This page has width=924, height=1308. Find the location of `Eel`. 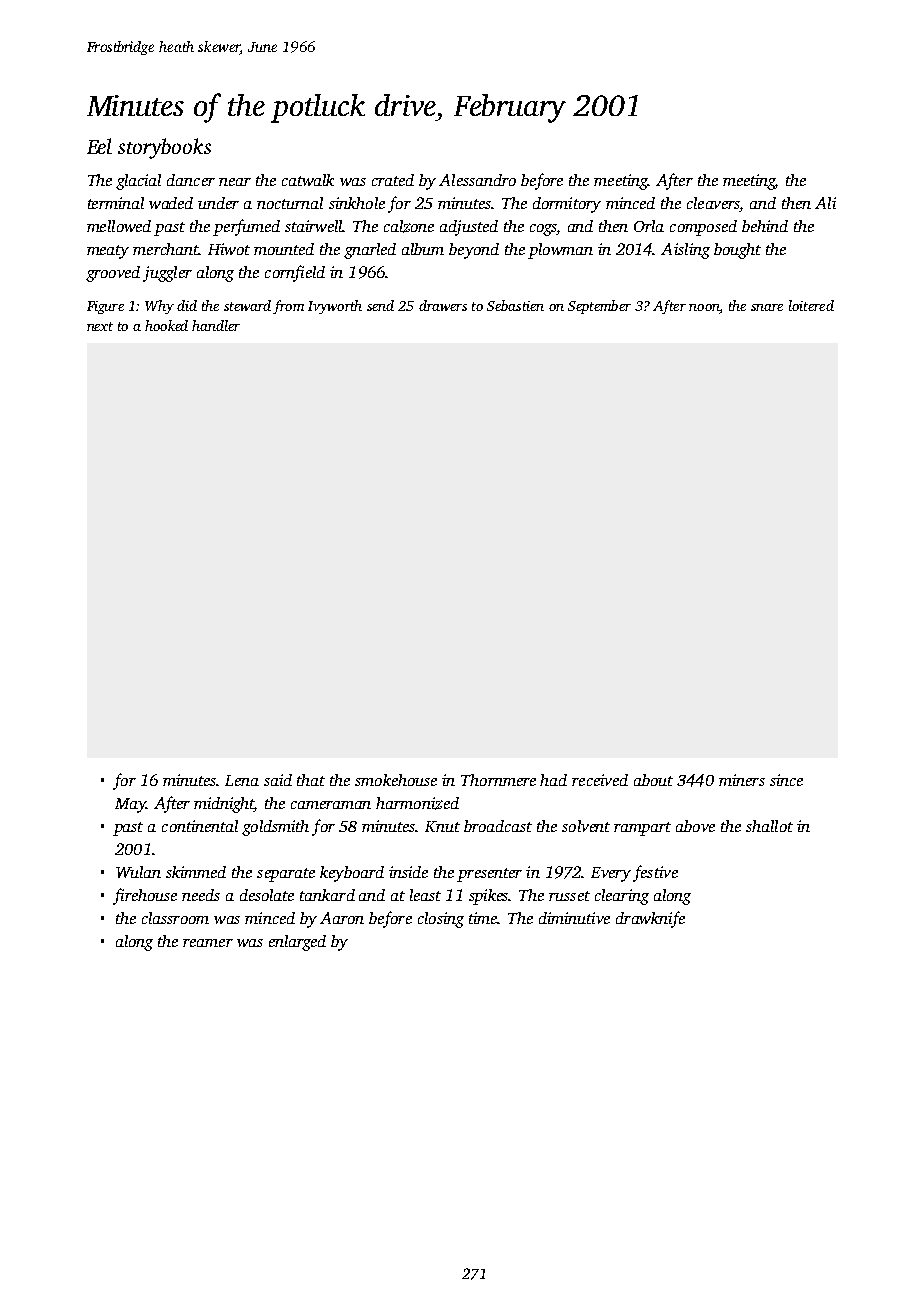

Eel is located at coordinates (99, 146).
